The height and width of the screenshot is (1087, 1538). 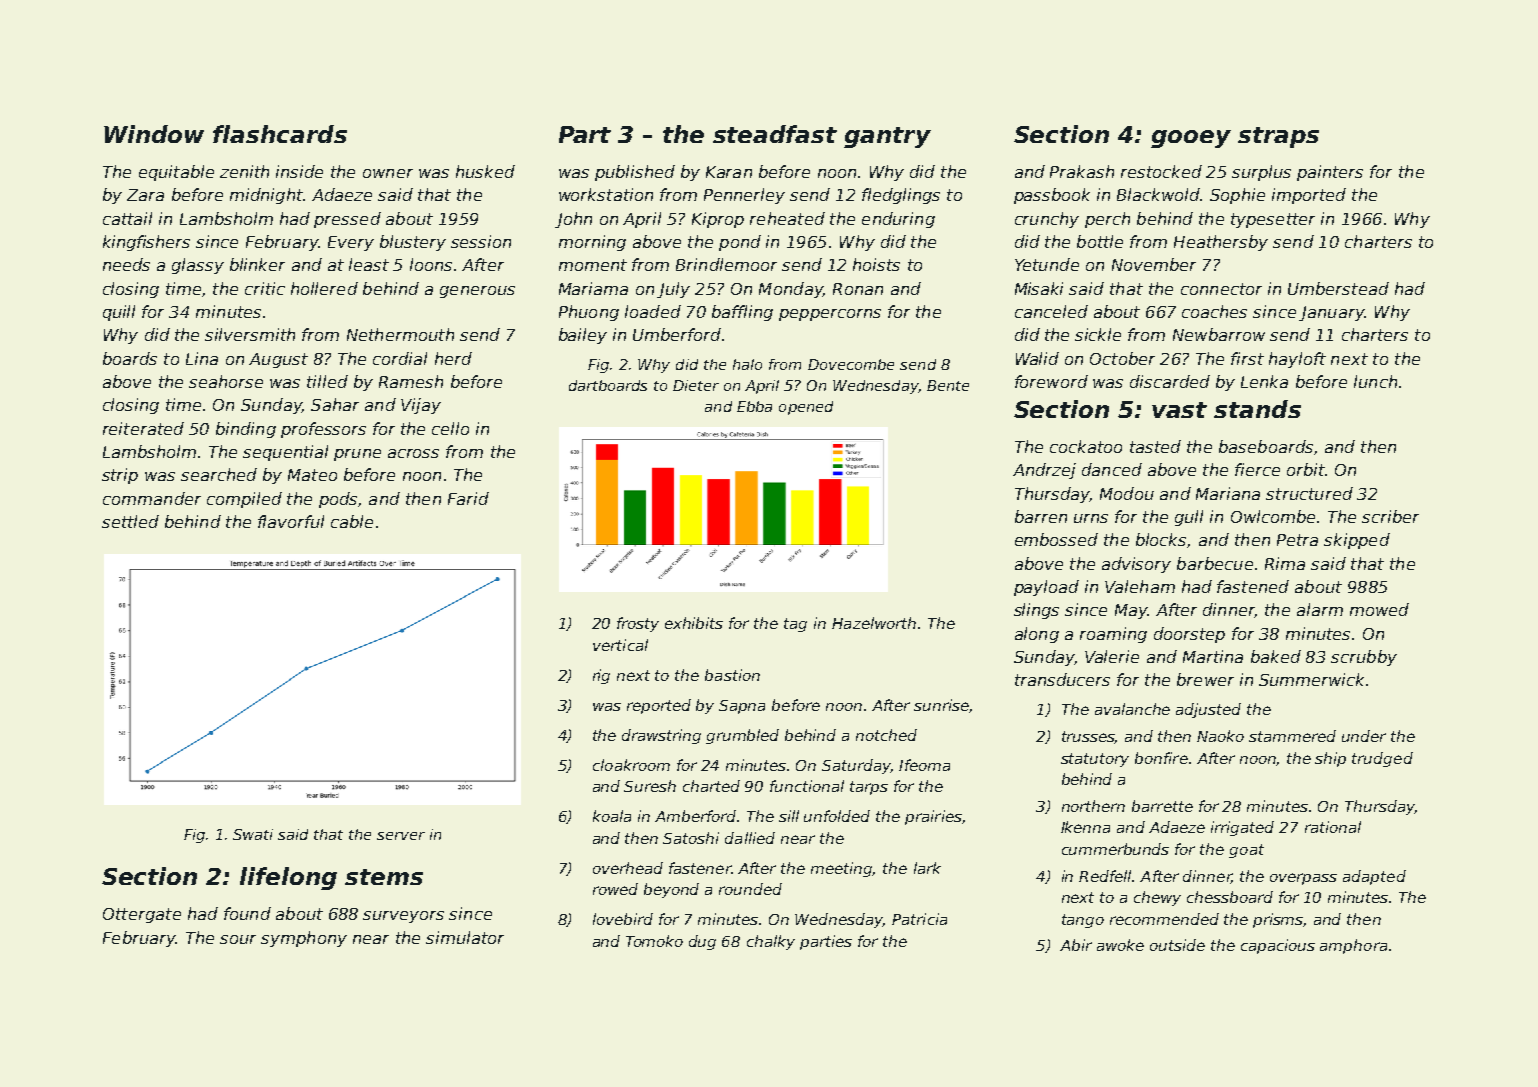 I want to click on gooey, so click(x=1191, y=139).
